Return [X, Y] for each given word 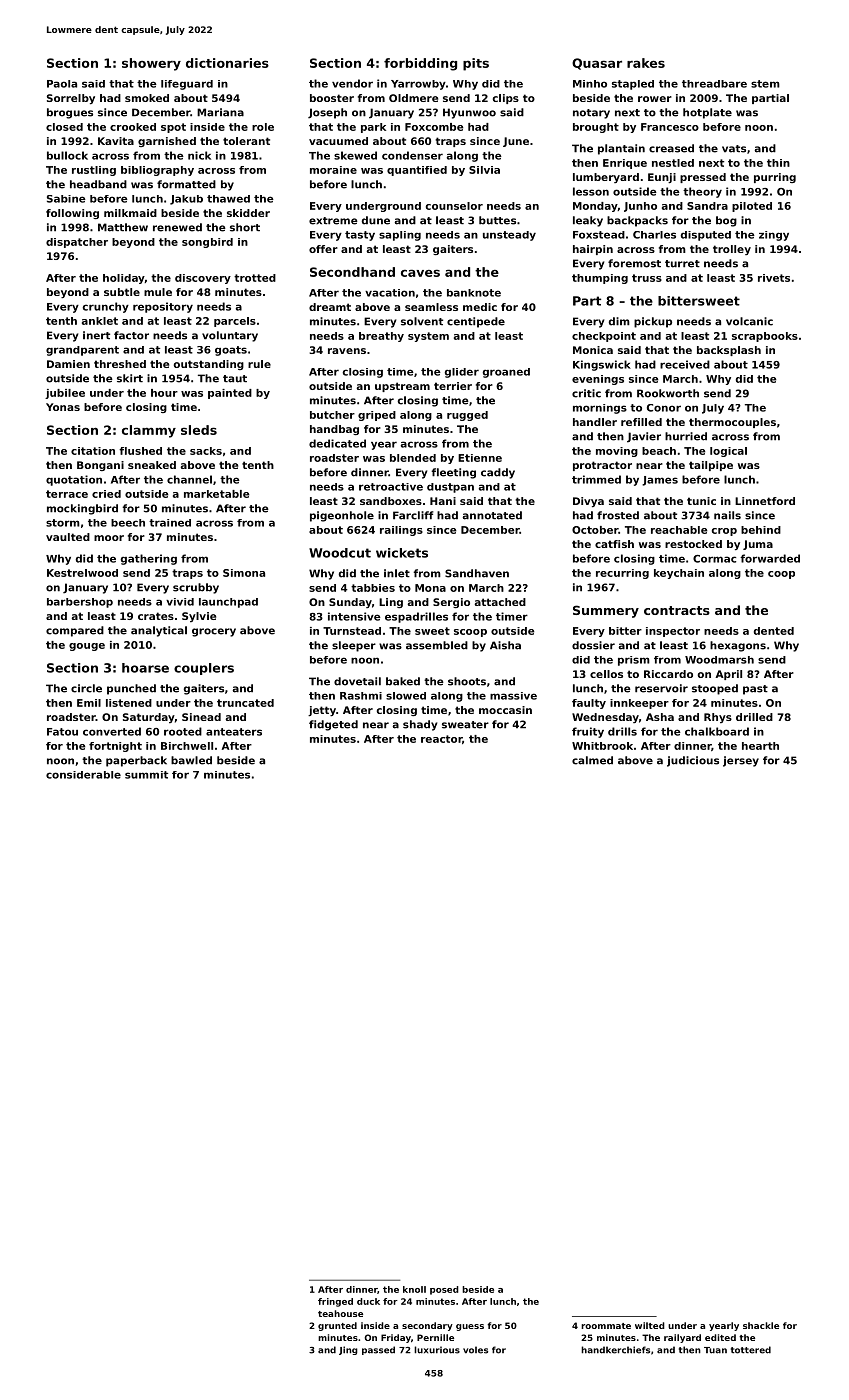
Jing [348, 1350]
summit [146, 775]
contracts [677, 610]
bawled [191, 760]
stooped [715, 689]
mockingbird [82, 509]
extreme [333, 221]
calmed [592, 760]
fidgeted [333, 725]
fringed [335, 1302]
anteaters [234, 732]
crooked [133, 127]
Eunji [662, 178]
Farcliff [413, 515]
